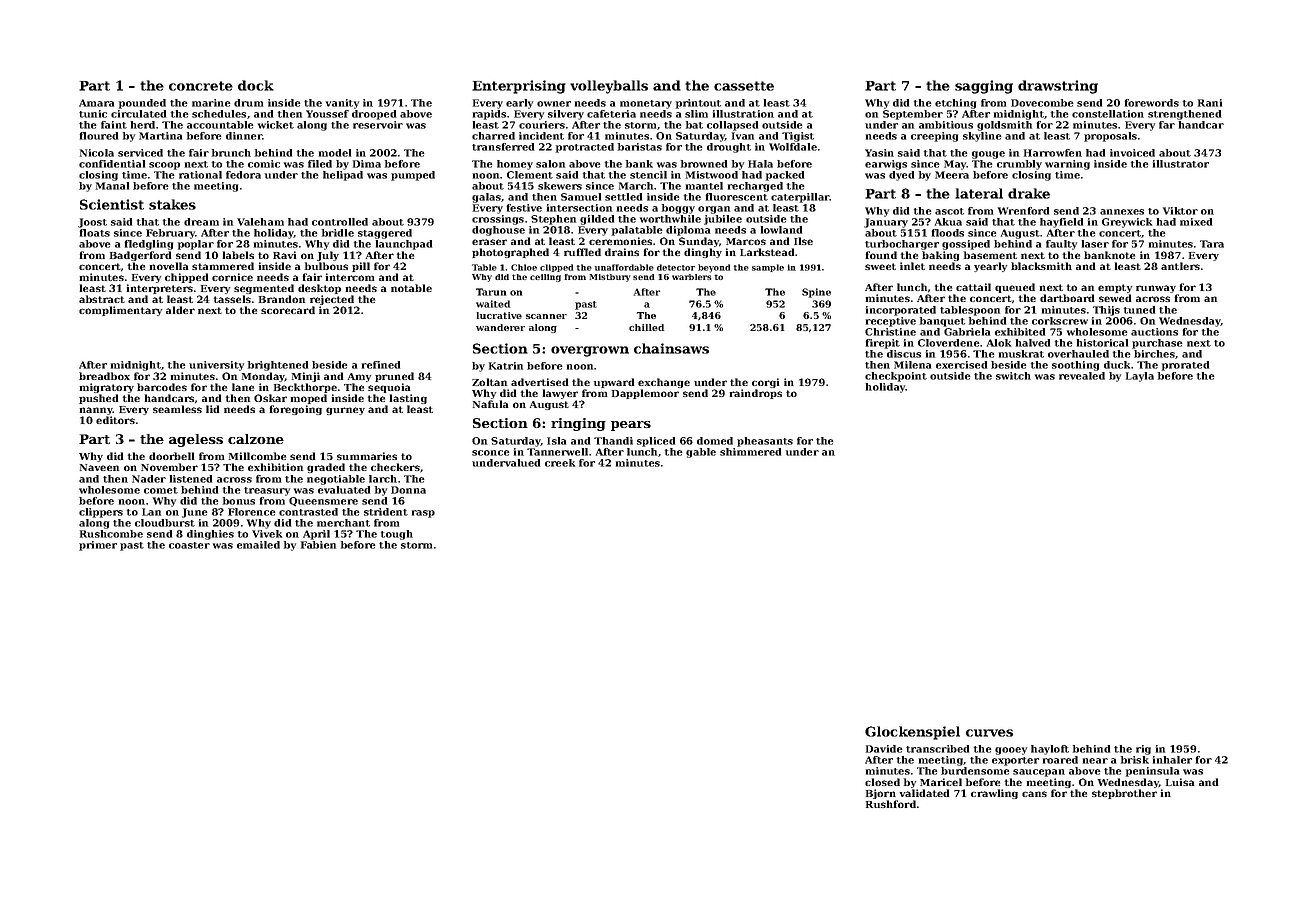 This screenshot has width=1308, height=924. I want to click on Rushford, so click(891, 804).
